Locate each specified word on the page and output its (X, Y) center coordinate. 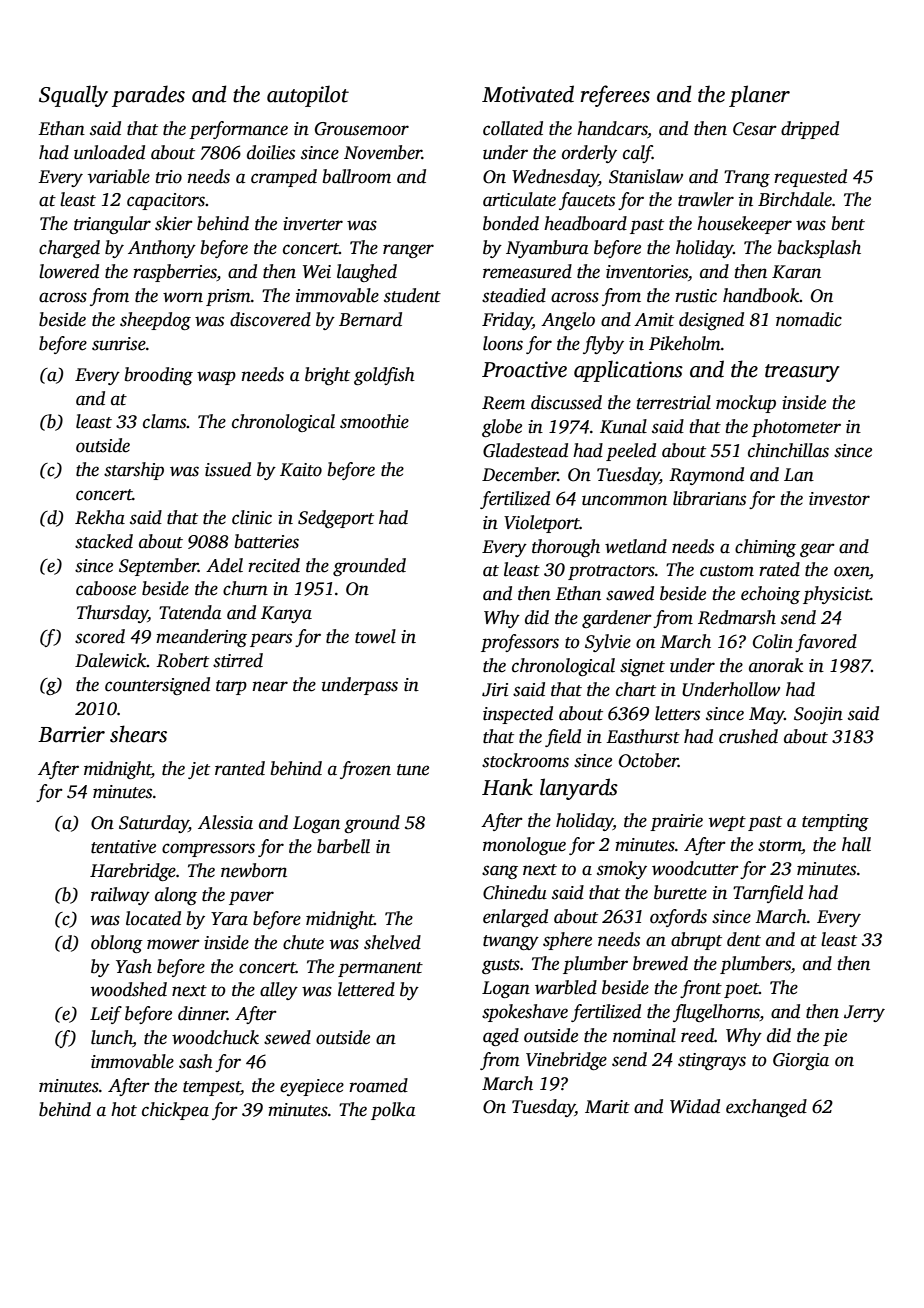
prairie (676, 822)
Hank (507, 787)
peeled (631, 452)
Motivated (528, 94)
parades (148, 96)
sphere (567, 941)
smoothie (374, 421)
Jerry (864, 1013)
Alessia (225, 822)
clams (165, 421)
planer (759, 96)
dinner (202, 1013)
